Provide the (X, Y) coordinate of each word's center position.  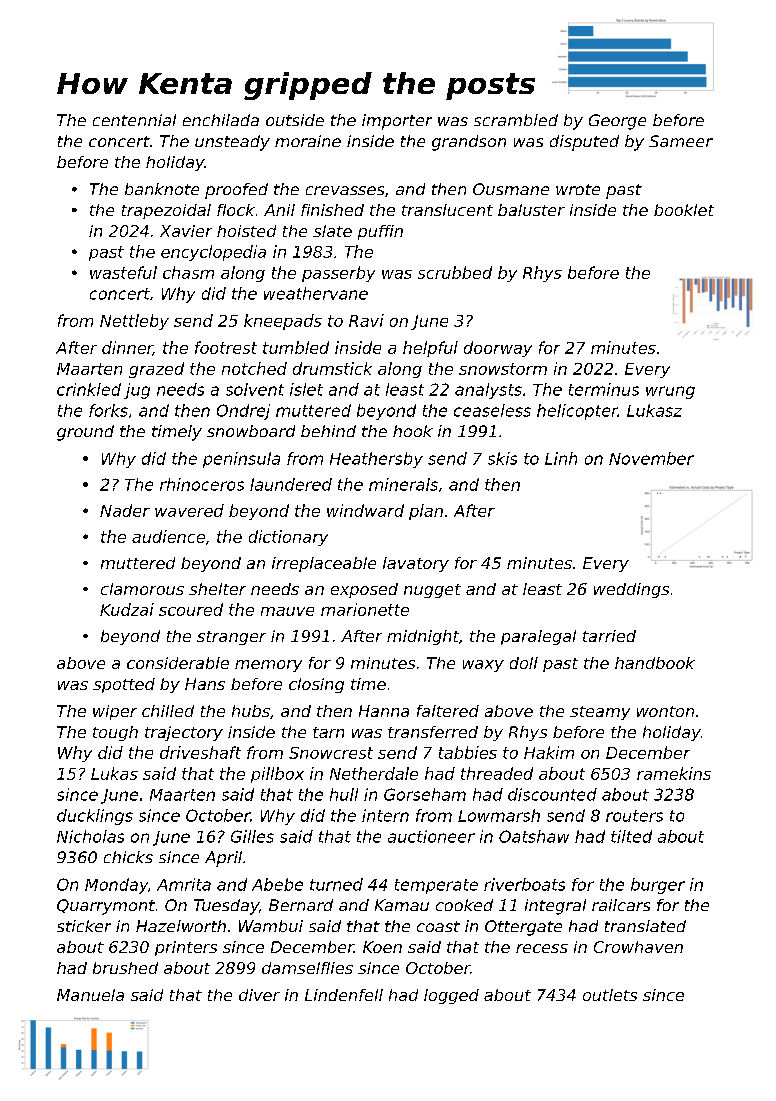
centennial (134, 120)
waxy (483, 666)
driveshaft (200, 752)
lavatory (416, 564)
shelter (217, 589)
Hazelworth (181, 926)
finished (332, 210)
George (617, 122)
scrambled (516, 120)
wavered (189, 510)
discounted (552, 794)
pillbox (277, 775)
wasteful (123, 272)
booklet (684, 210)
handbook (655, 663)
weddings (631, 590)
